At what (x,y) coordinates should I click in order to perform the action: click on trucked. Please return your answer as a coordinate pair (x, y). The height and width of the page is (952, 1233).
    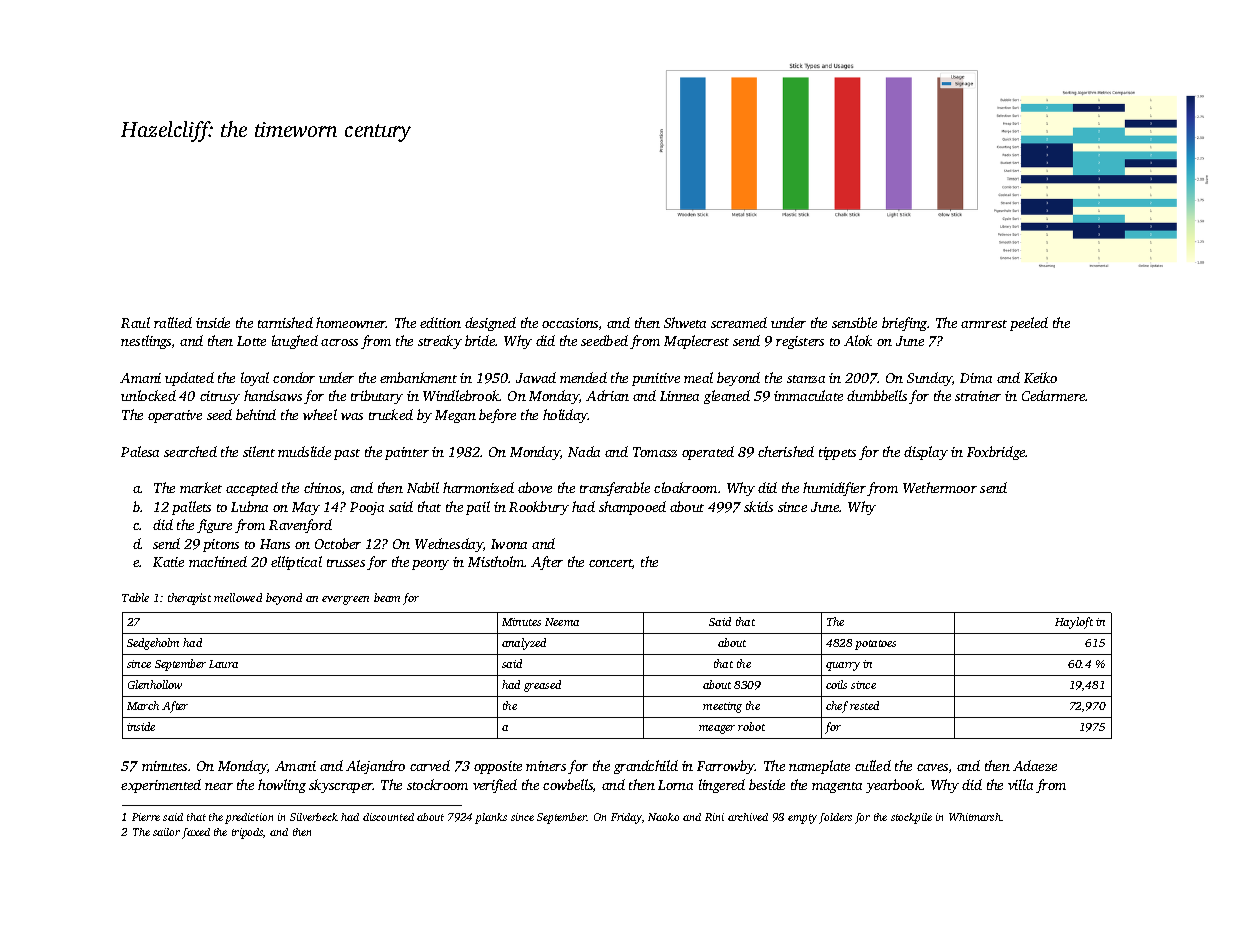
    Looking at the image, I should click on (391, 414).
